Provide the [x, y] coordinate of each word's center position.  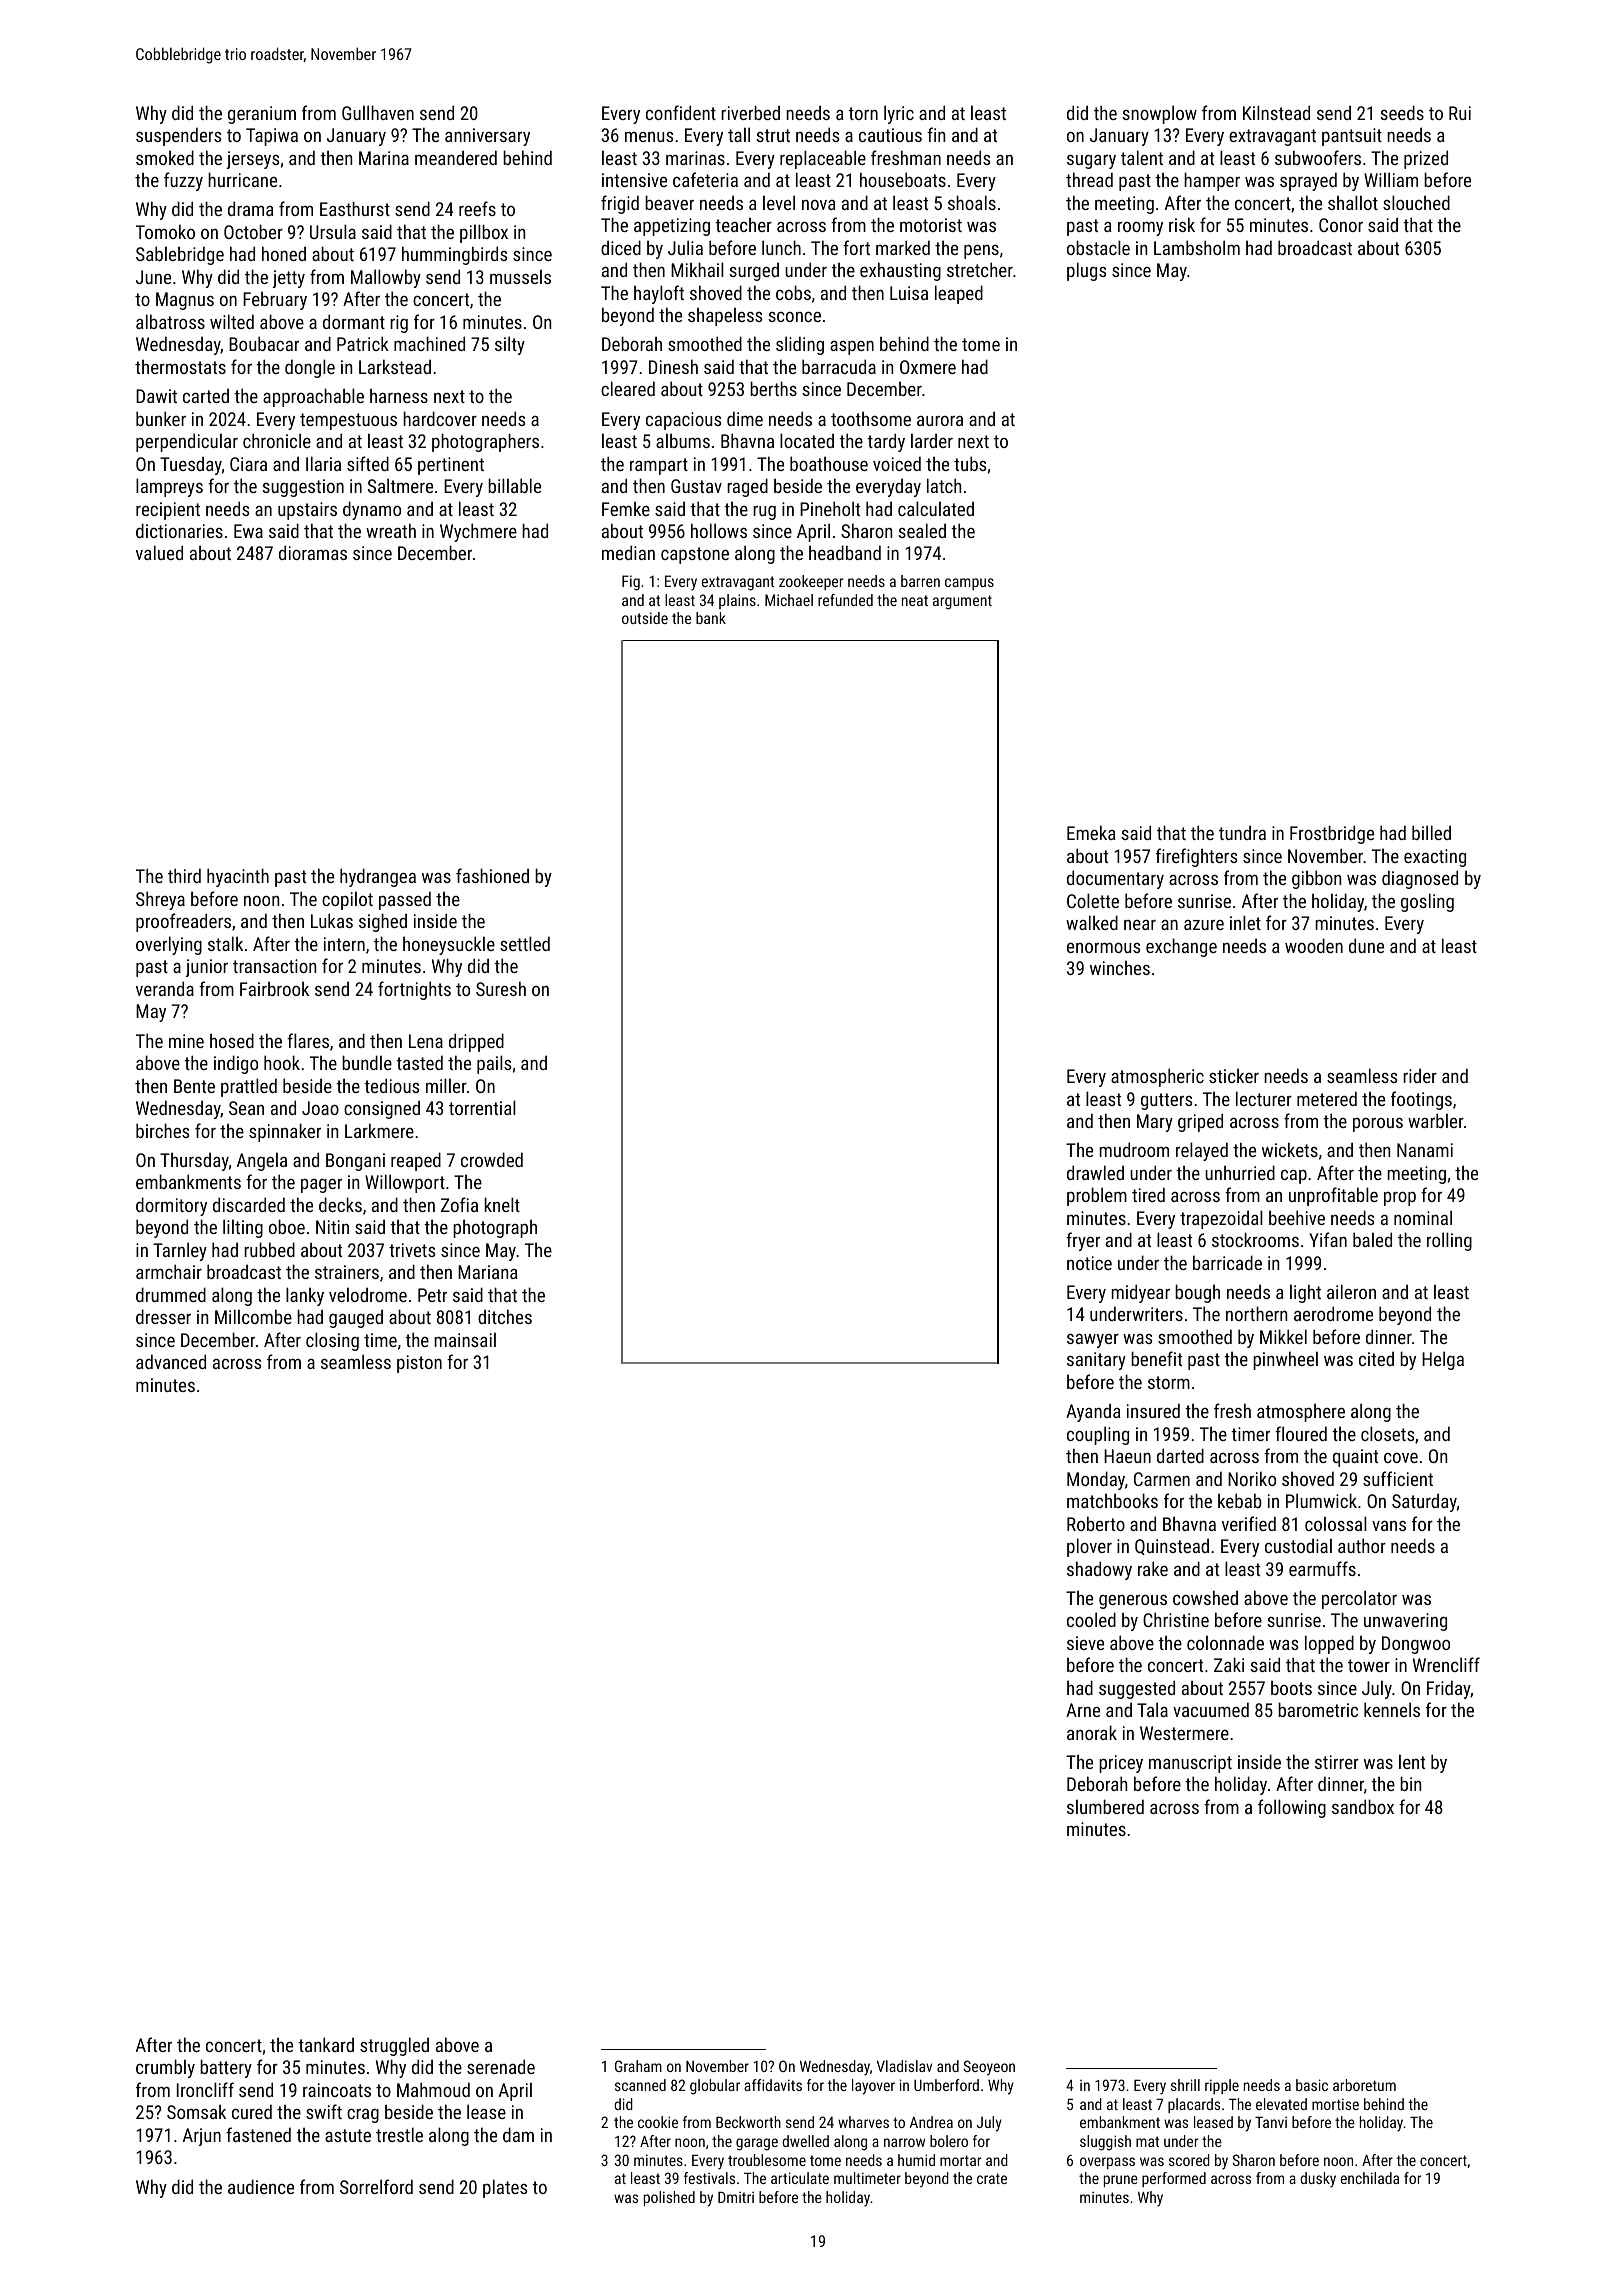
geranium [262, 115]
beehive [1297, 1217]
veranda [165, 988]
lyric [899, 114]
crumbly [165, 2068]
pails [494, 1064]
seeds [1402, 112]
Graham [638, 2066]
